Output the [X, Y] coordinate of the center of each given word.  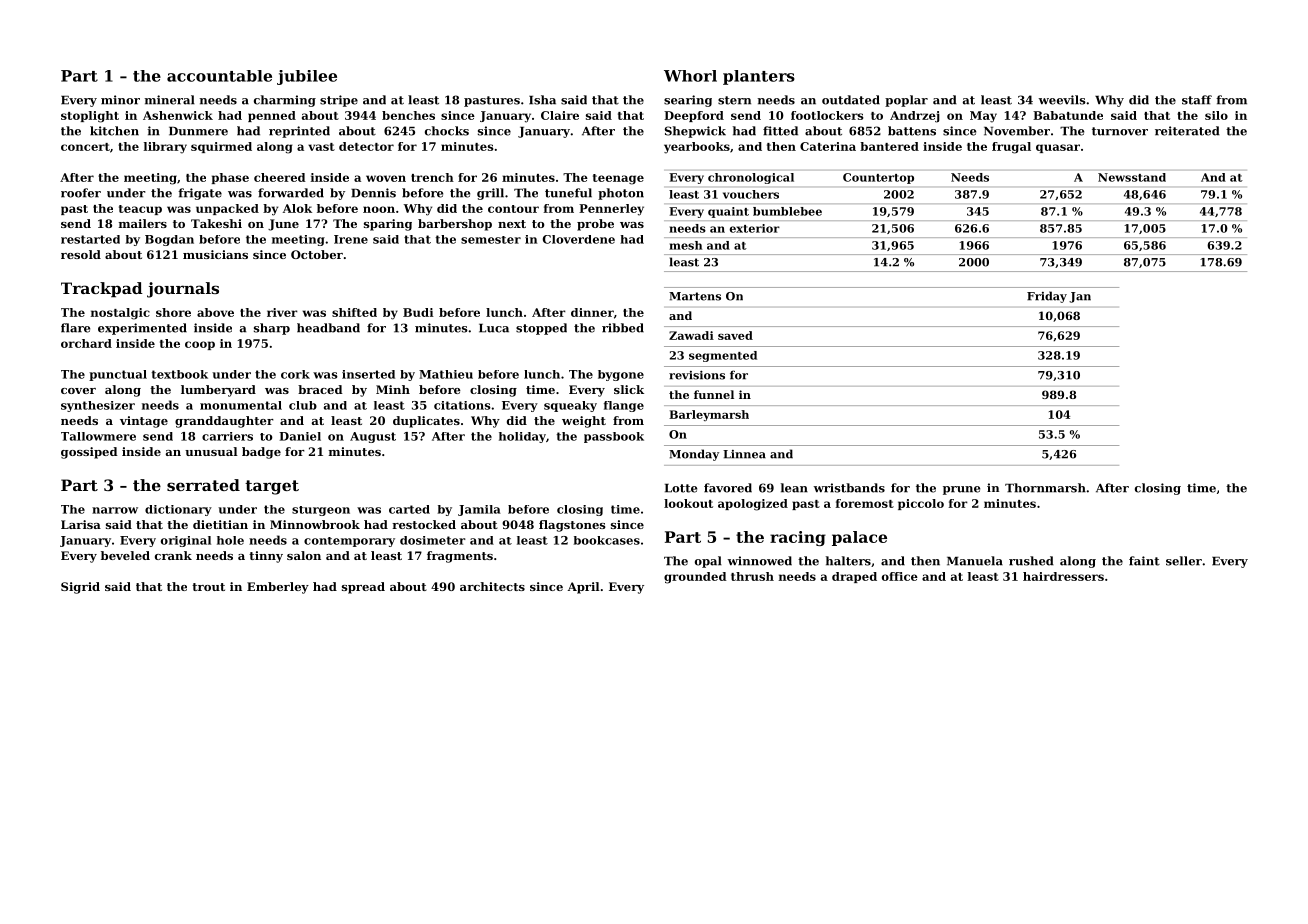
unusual [211, 451]
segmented [723, 356]
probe [595, 225]
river [282, 312]
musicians [215, 254]
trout [208, 587]
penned [272, 116]
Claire [560, 115]
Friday [1047, 297]
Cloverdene [579, 239]
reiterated [1187, 131]
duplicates [426, 422]
